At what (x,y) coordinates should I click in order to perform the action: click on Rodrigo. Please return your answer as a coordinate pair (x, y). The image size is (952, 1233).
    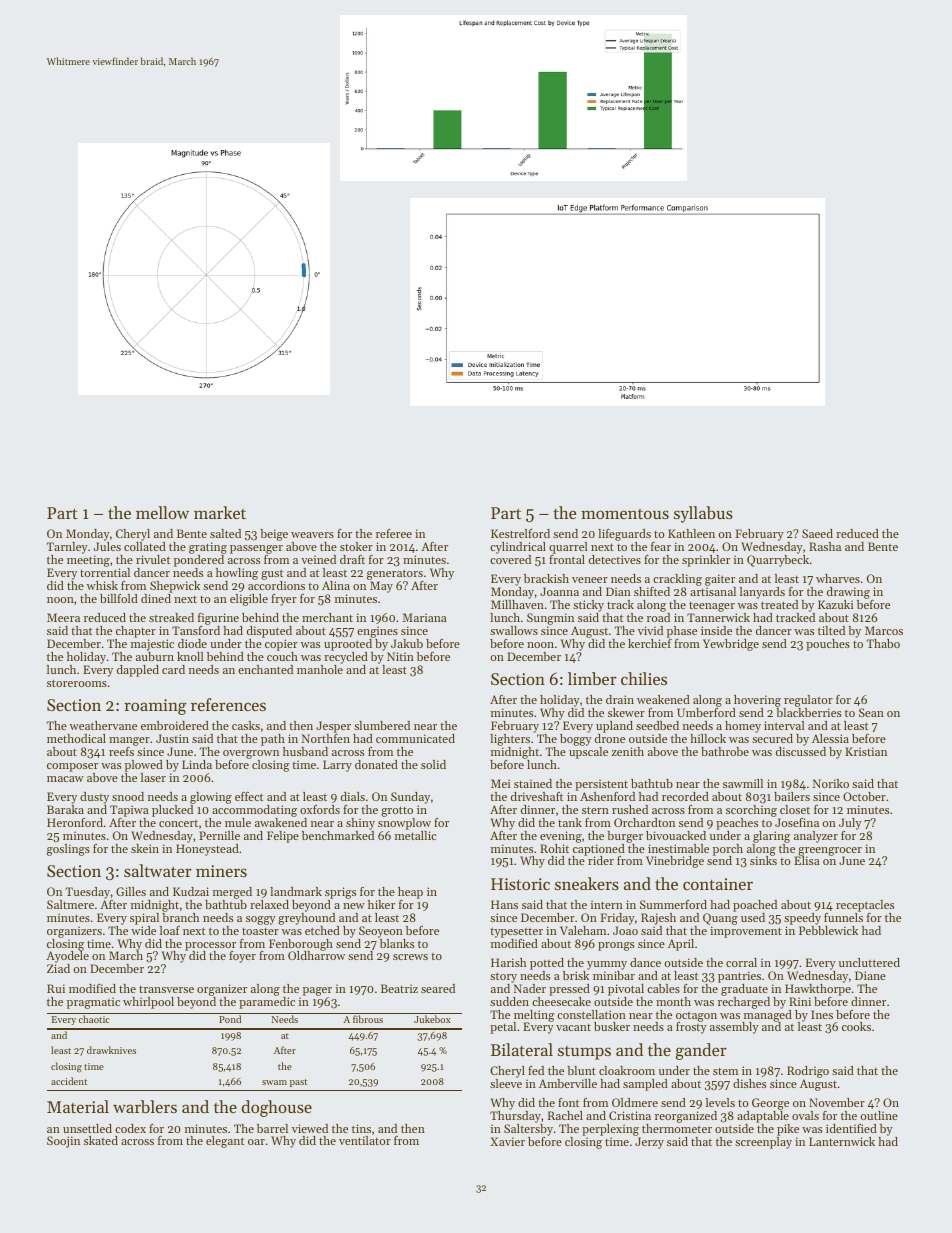
    Looking at the image, I should click on (808, 1072).
